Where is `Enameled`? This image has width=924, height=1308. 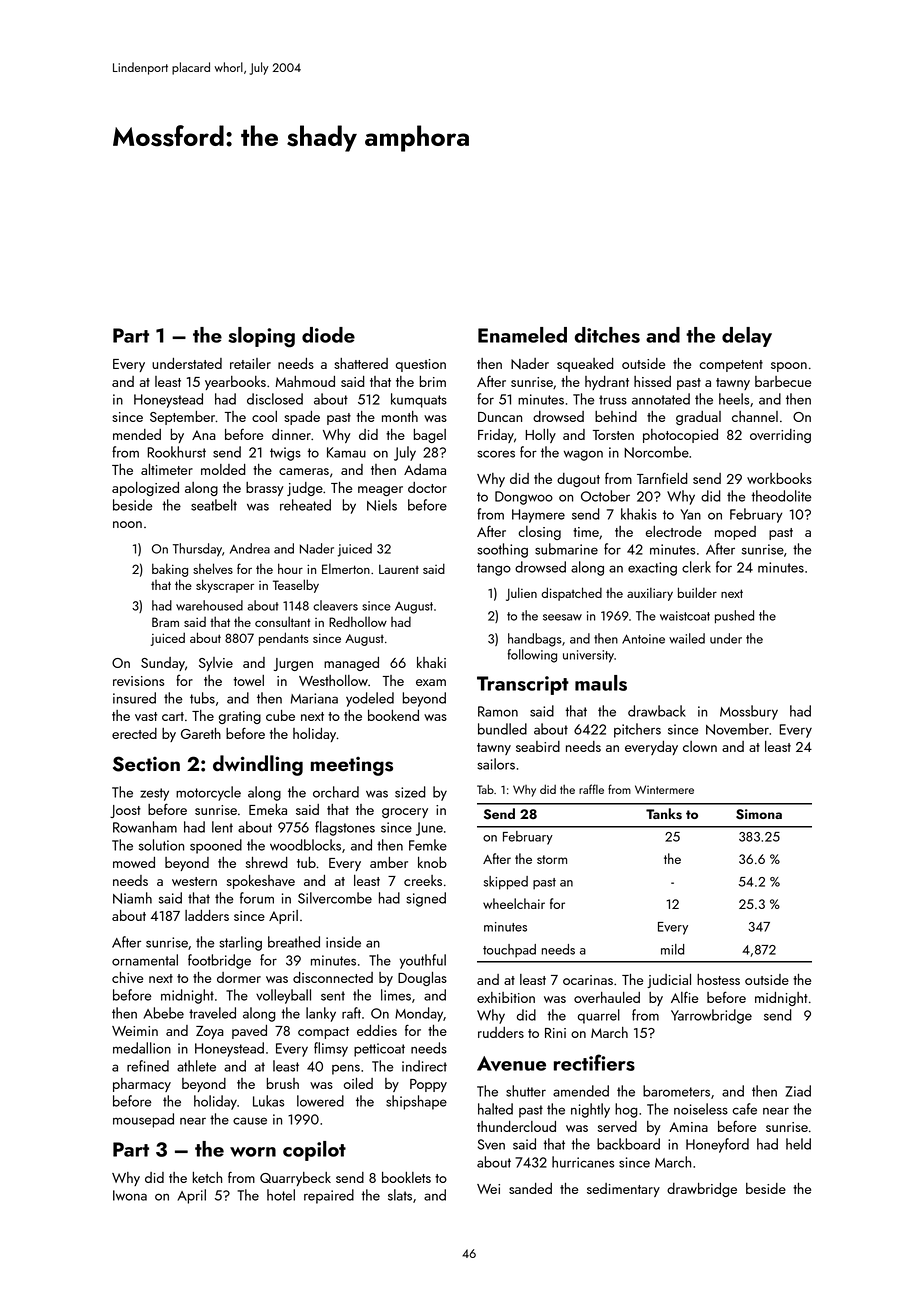 Enameled is located at coordinates (522, 335).
